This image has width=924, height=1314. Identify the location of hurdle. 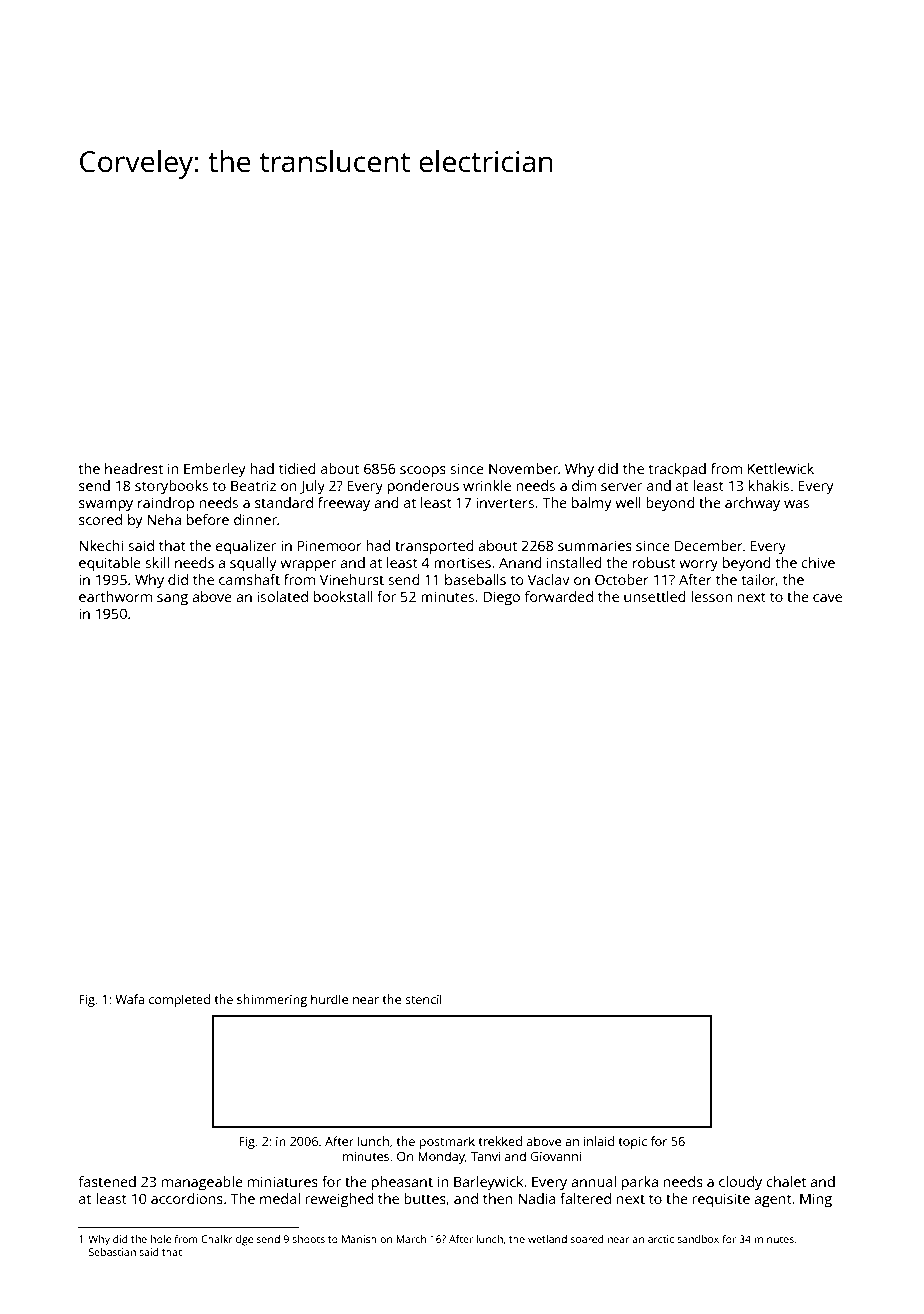
(329, 999).
